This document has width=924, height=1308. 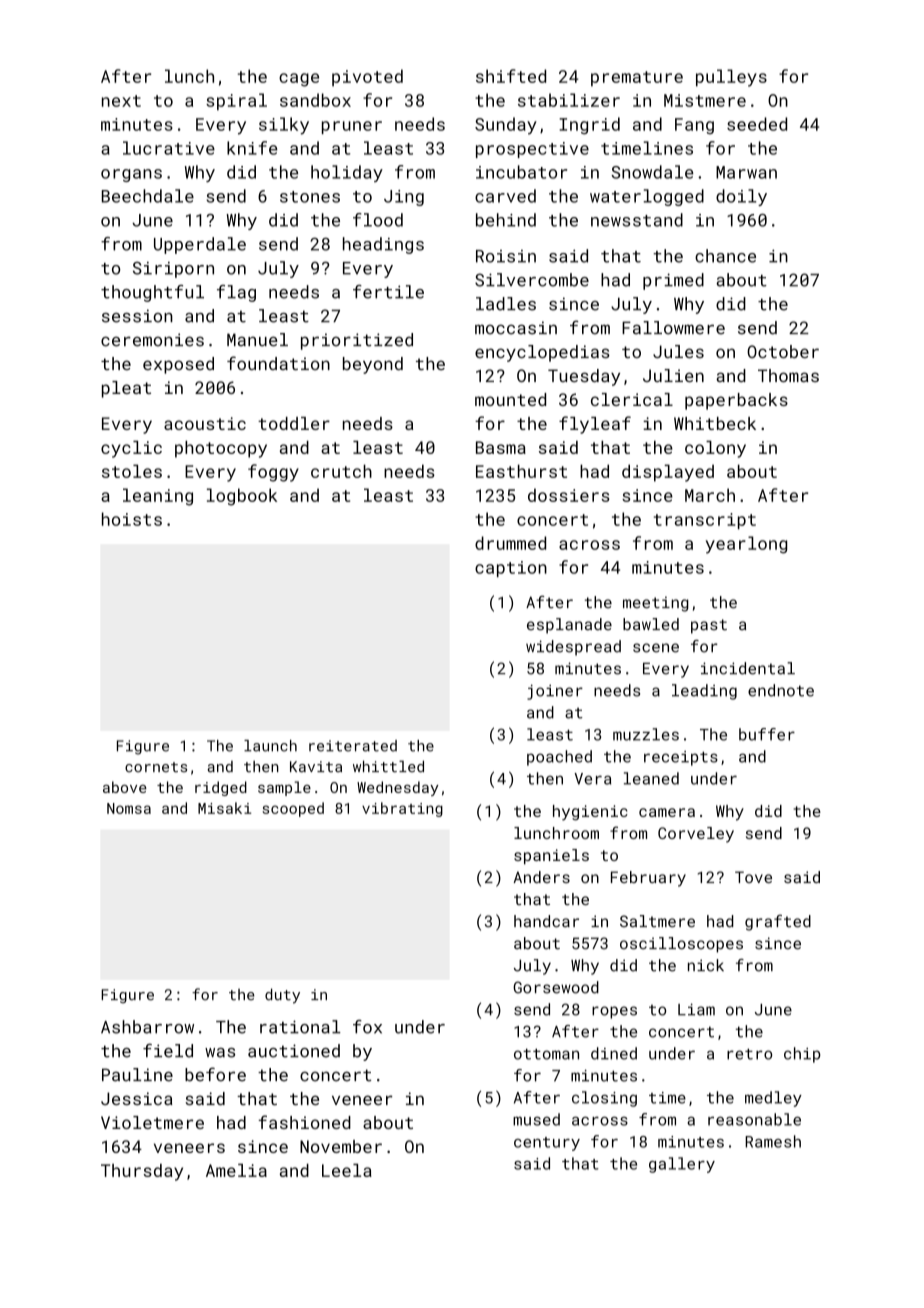 What do you see at coordinates (546, 1054) in the document?
I see `ottoman` at bounding box center [546, 1054].
